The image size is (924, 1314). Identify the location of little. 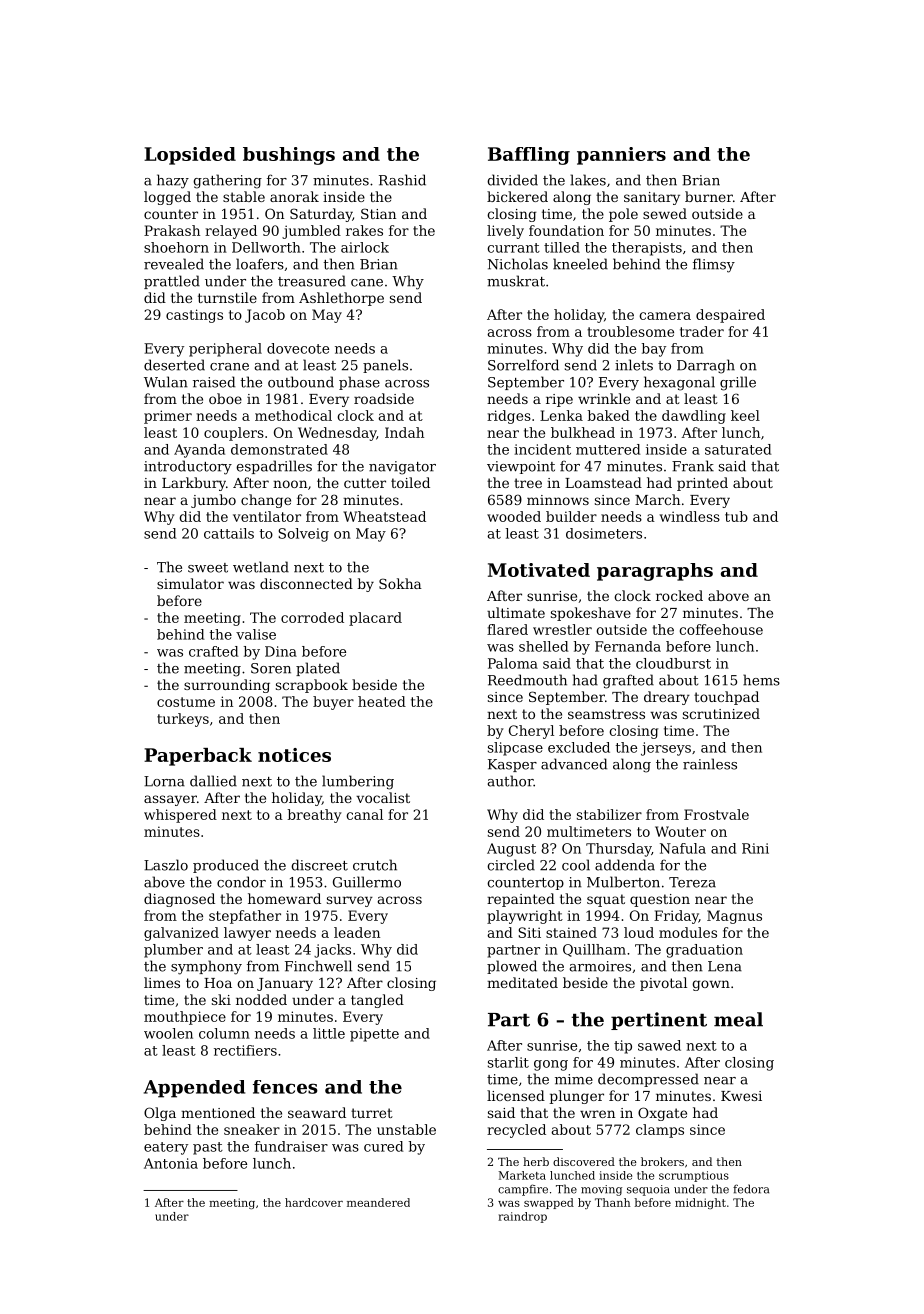
(329, 1033).
